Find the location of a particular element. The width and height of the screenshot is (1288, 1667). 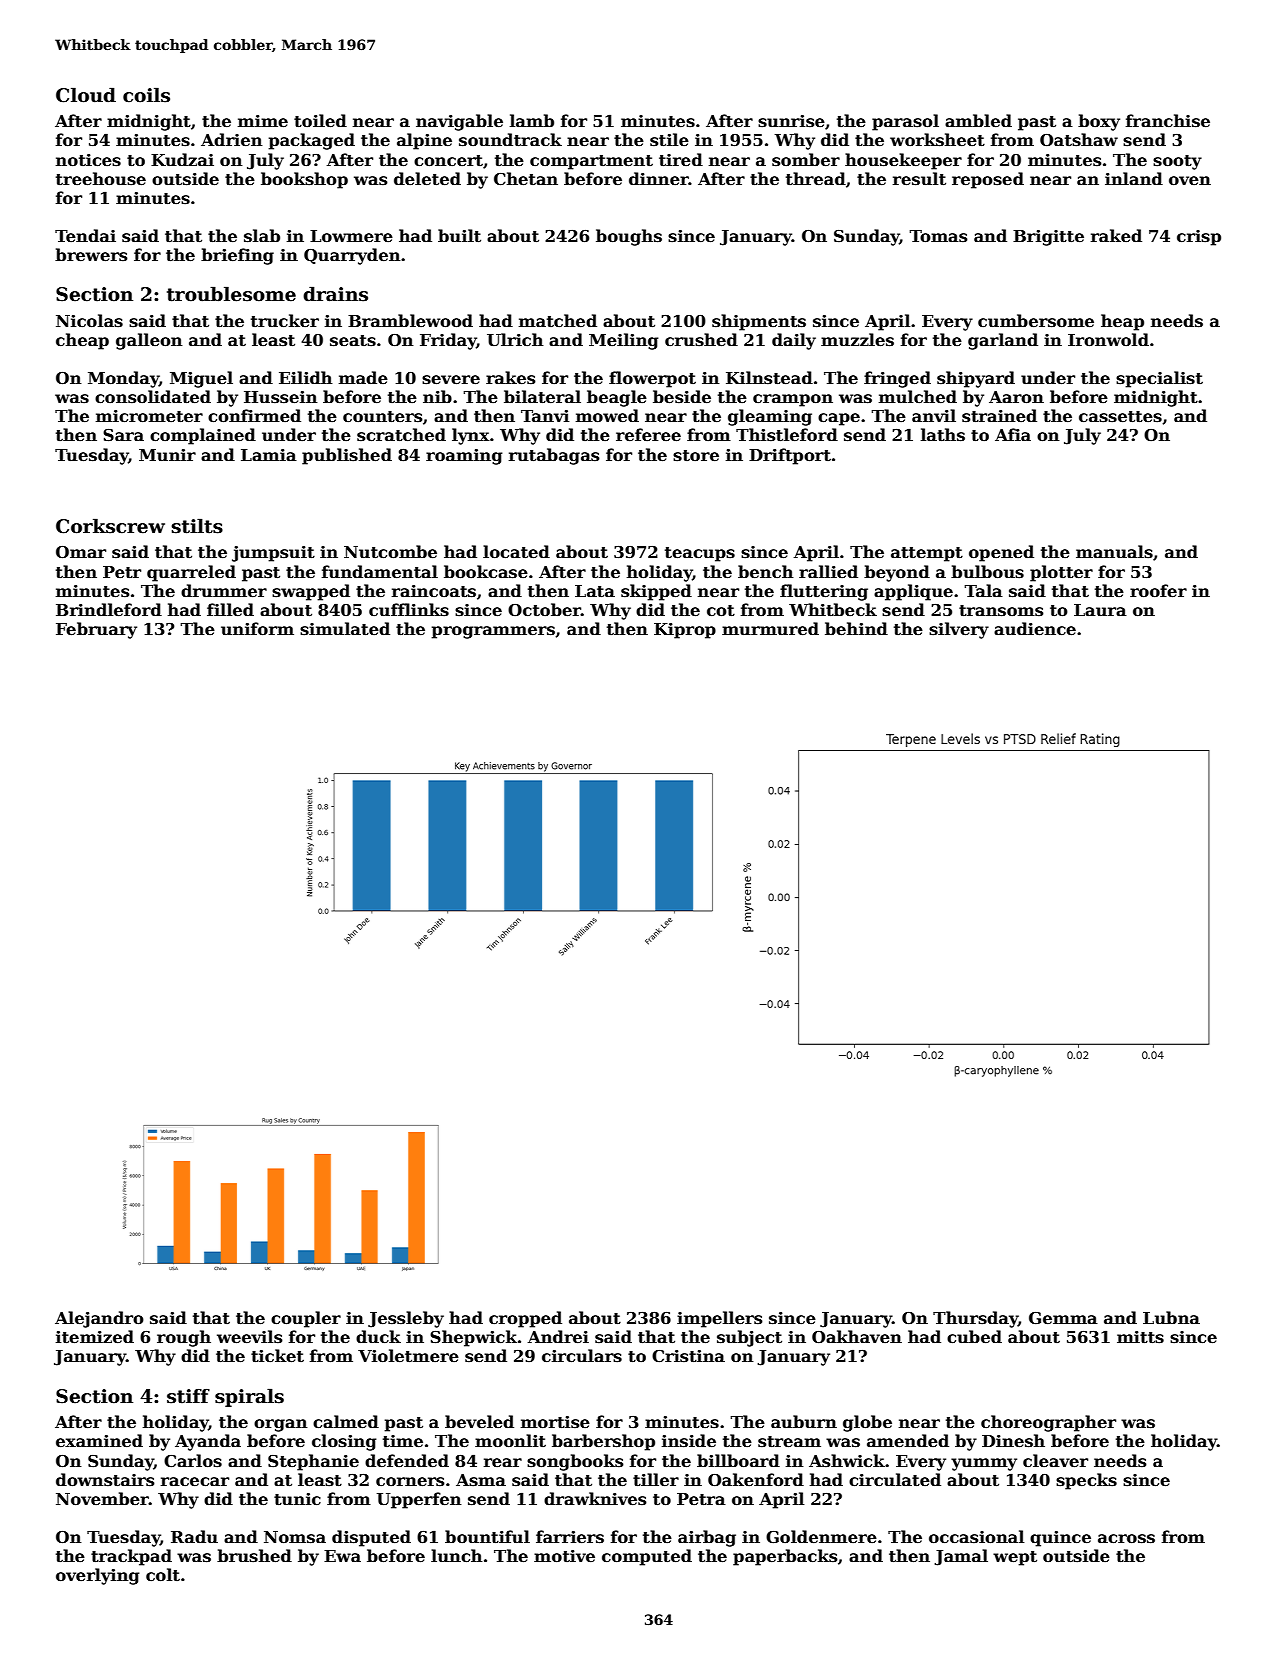

behind is located at coordinates (856, 629).
